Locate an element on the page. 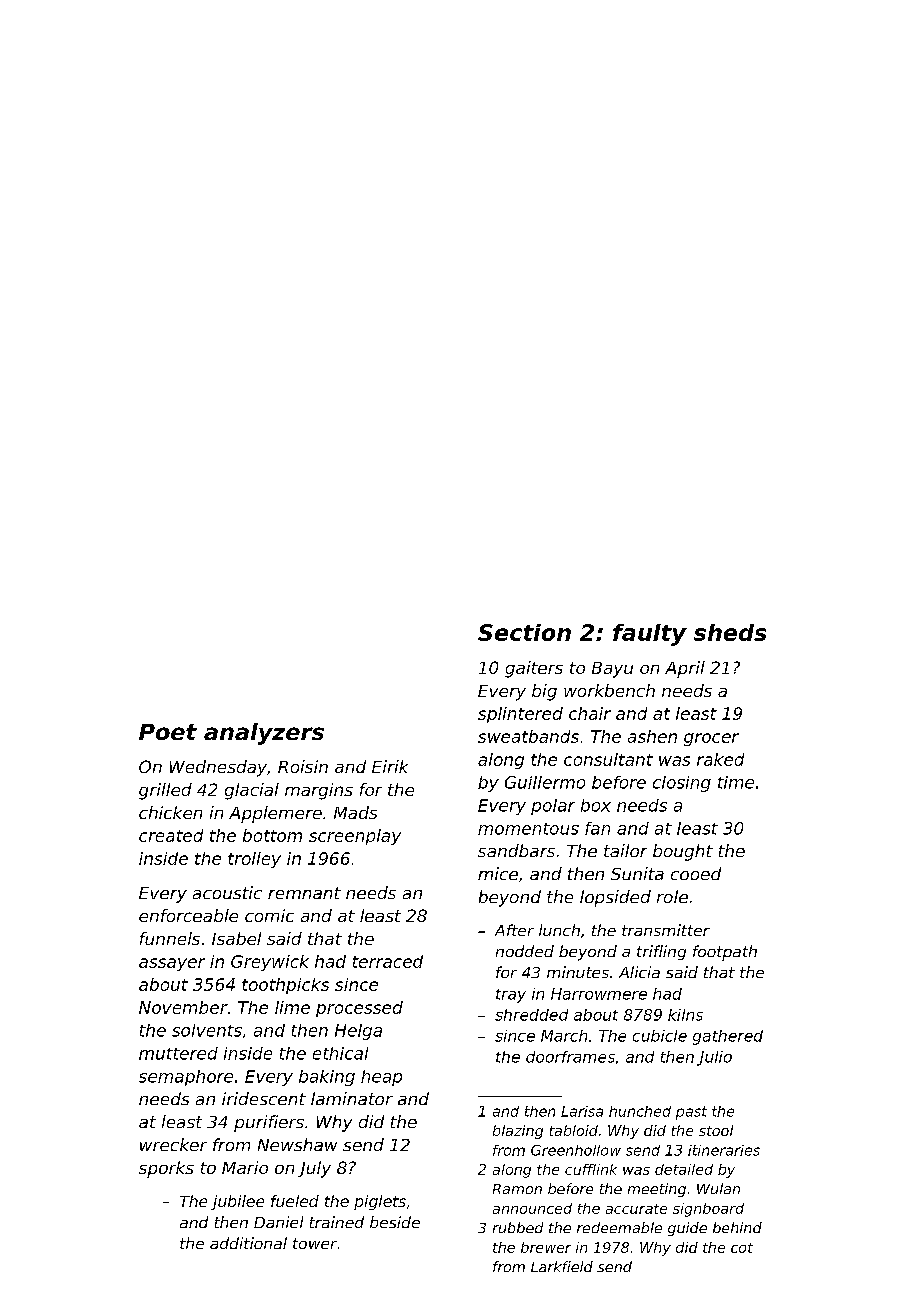 This page has width=908, height=1316. consultant is located at coordinates (608, 759).
